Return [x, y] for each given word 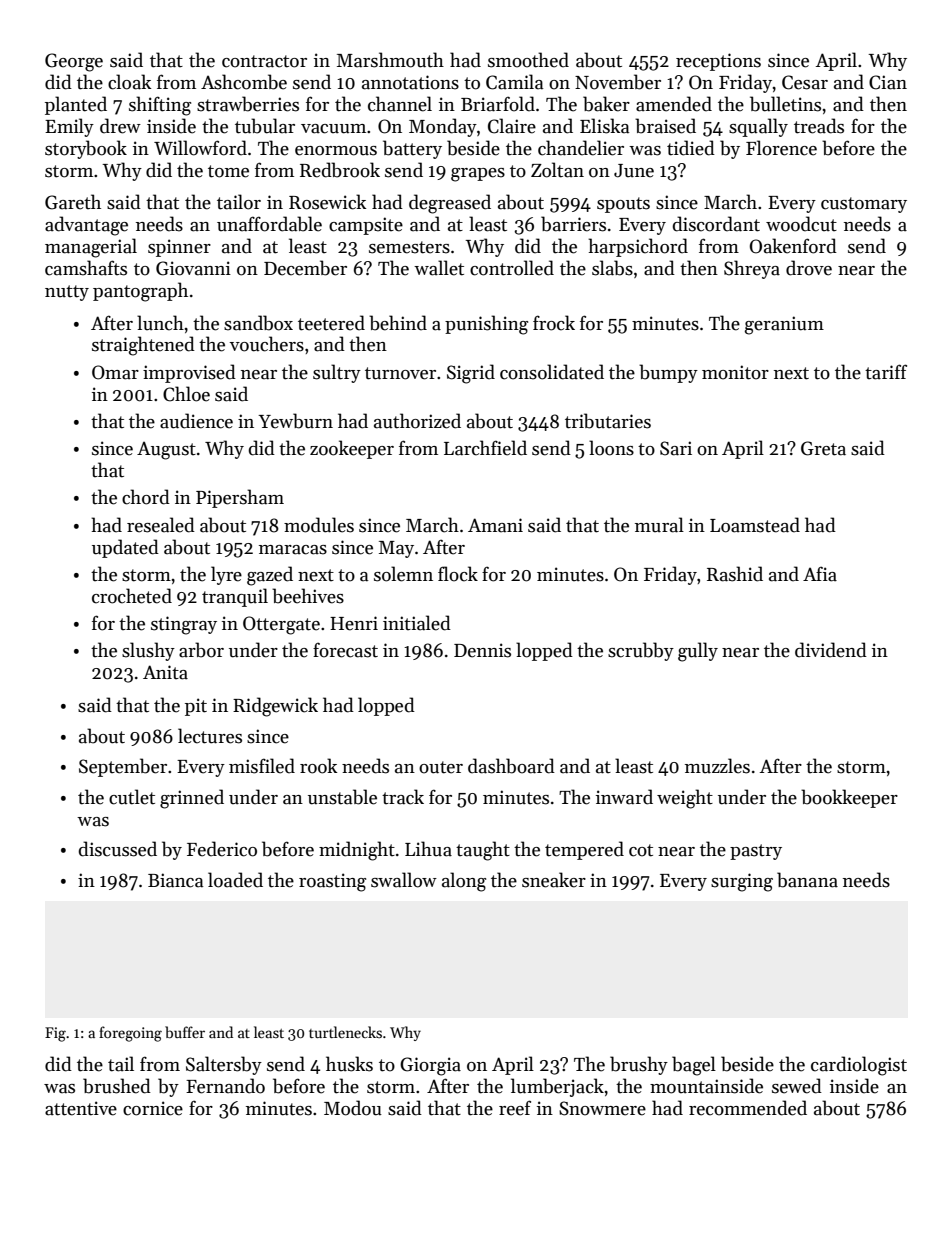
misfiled [262, 766]
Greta [823, 448]
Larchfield [485, 448]
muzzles [717, 766]
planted [76, 105]
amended [674, 104]
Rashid [735, 574]
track [403, 797]
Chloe [186, 394]
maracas [293, 550]
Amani [495, 525]
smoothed [528, 60]
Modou [353, 1108]
